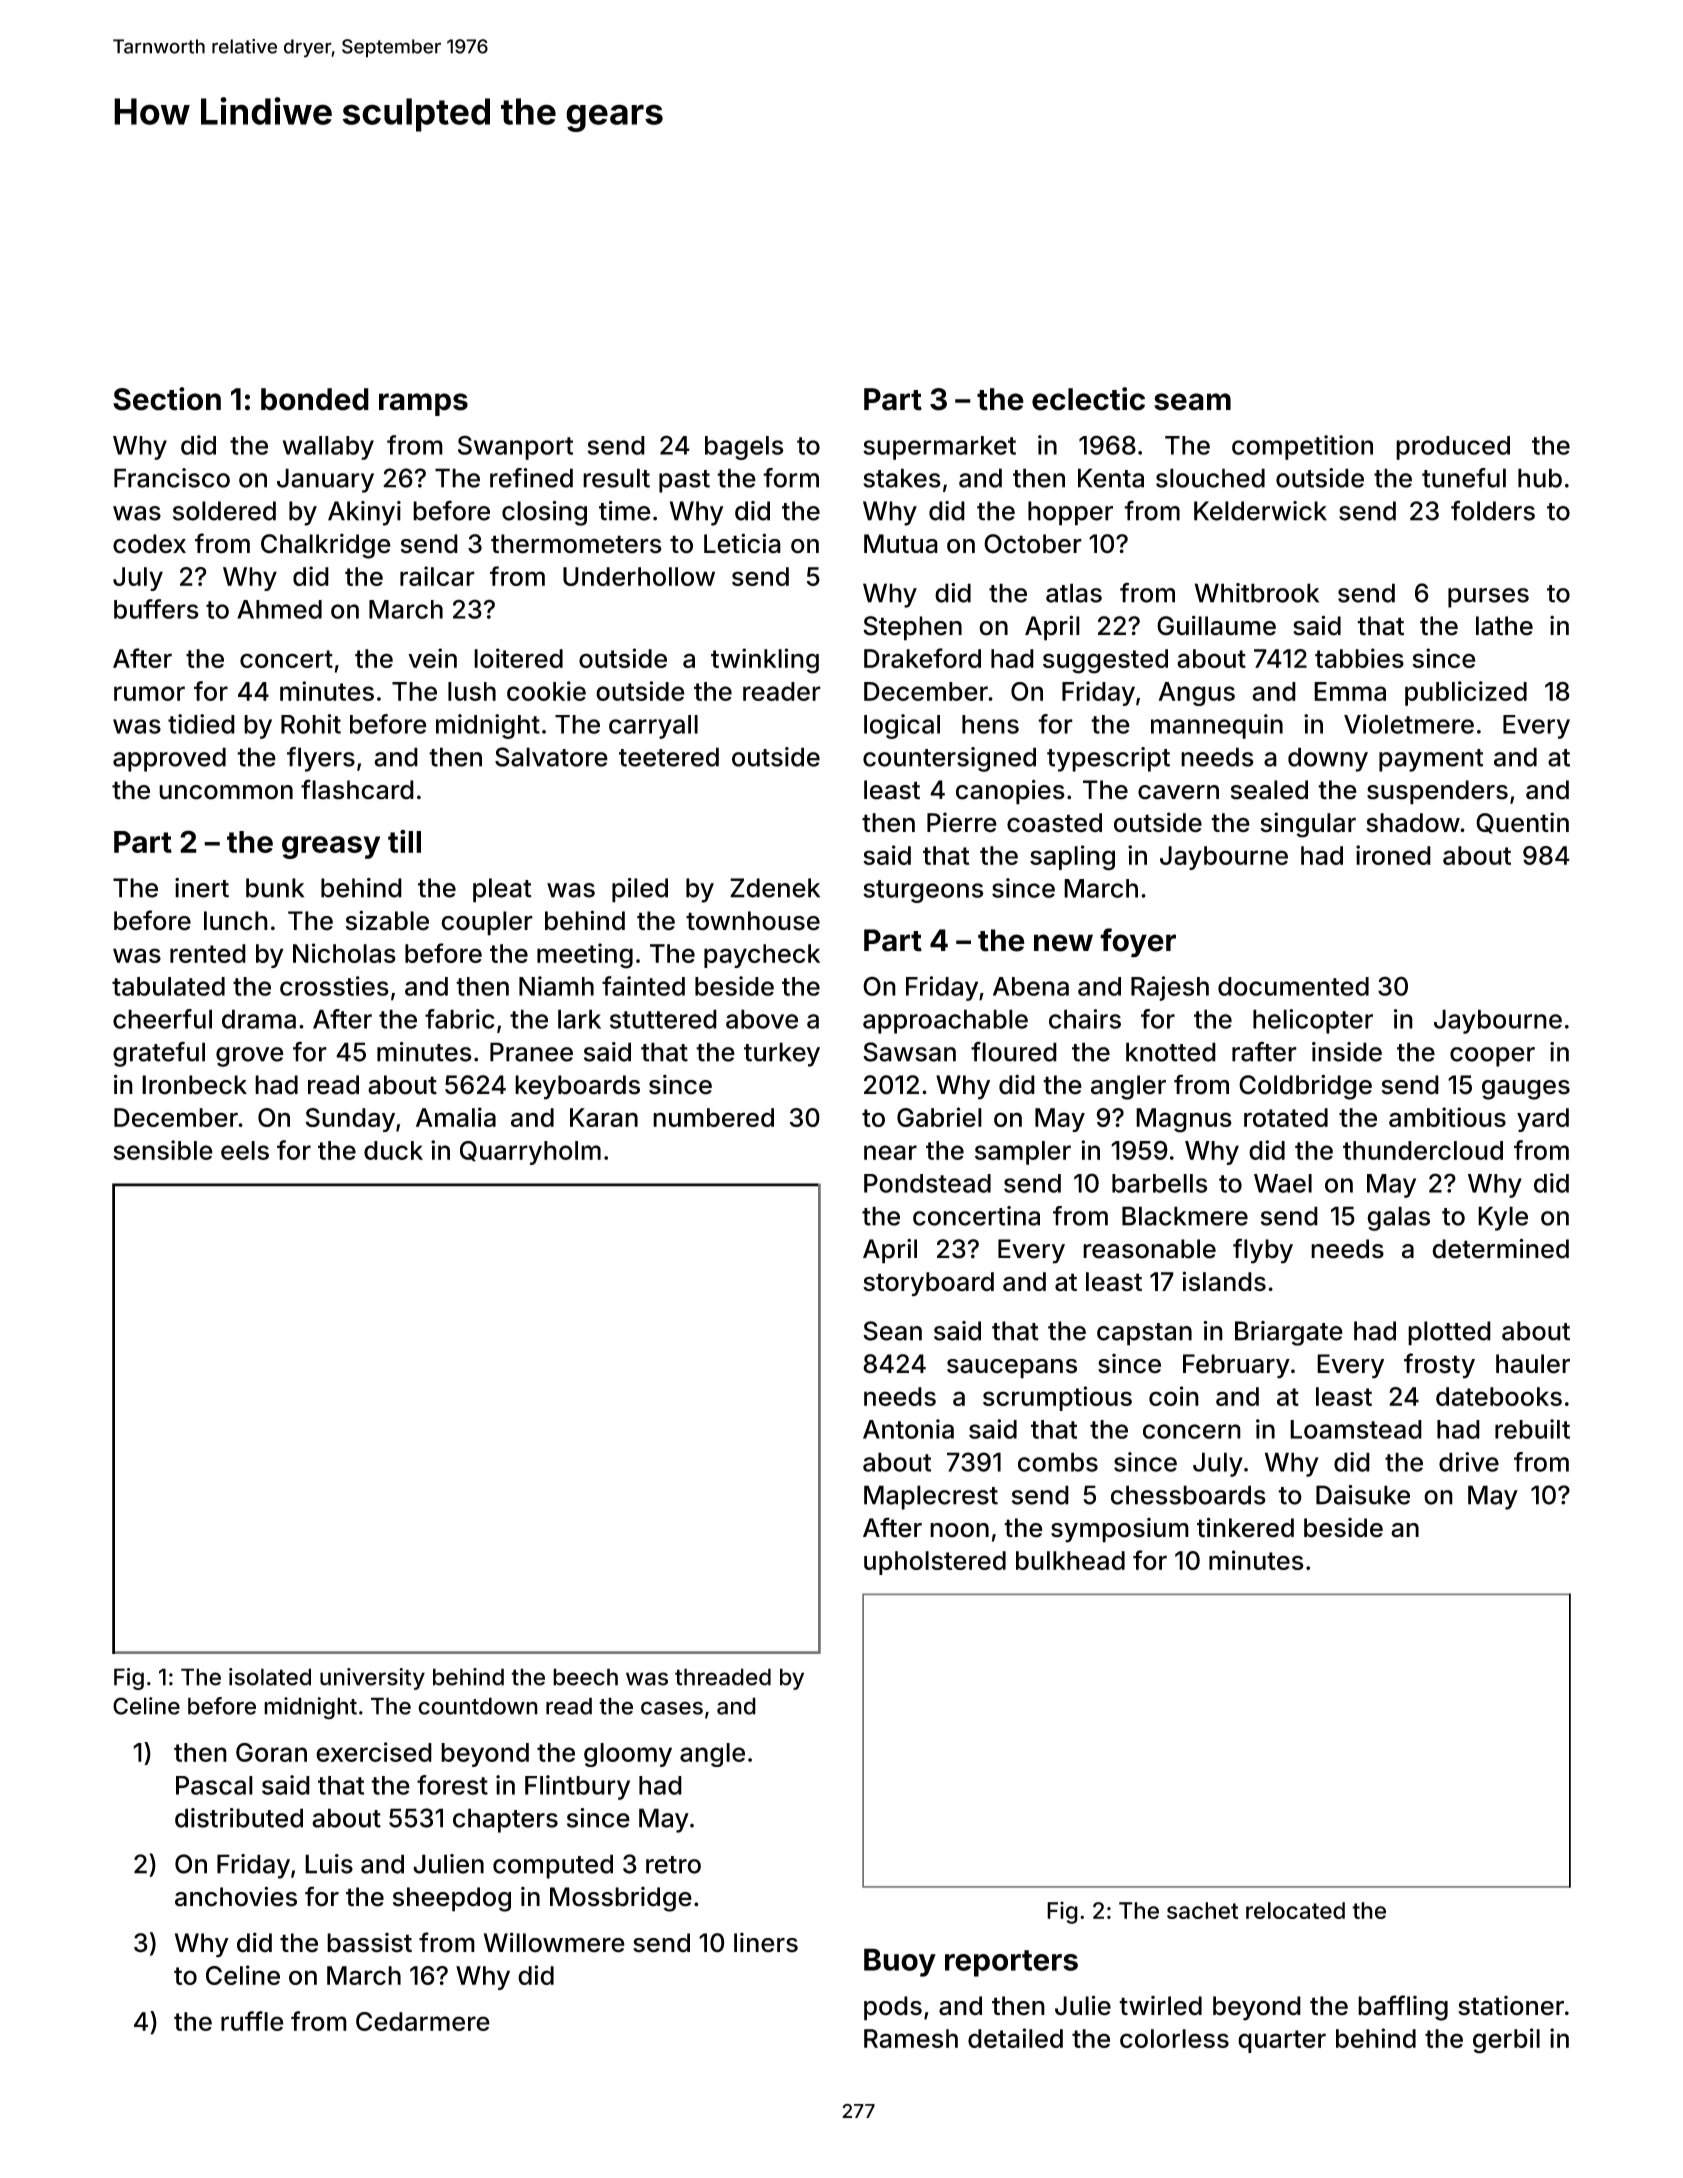  Describe the element at coordinates (393, 1150) in the image. I see `duck` at that location.
